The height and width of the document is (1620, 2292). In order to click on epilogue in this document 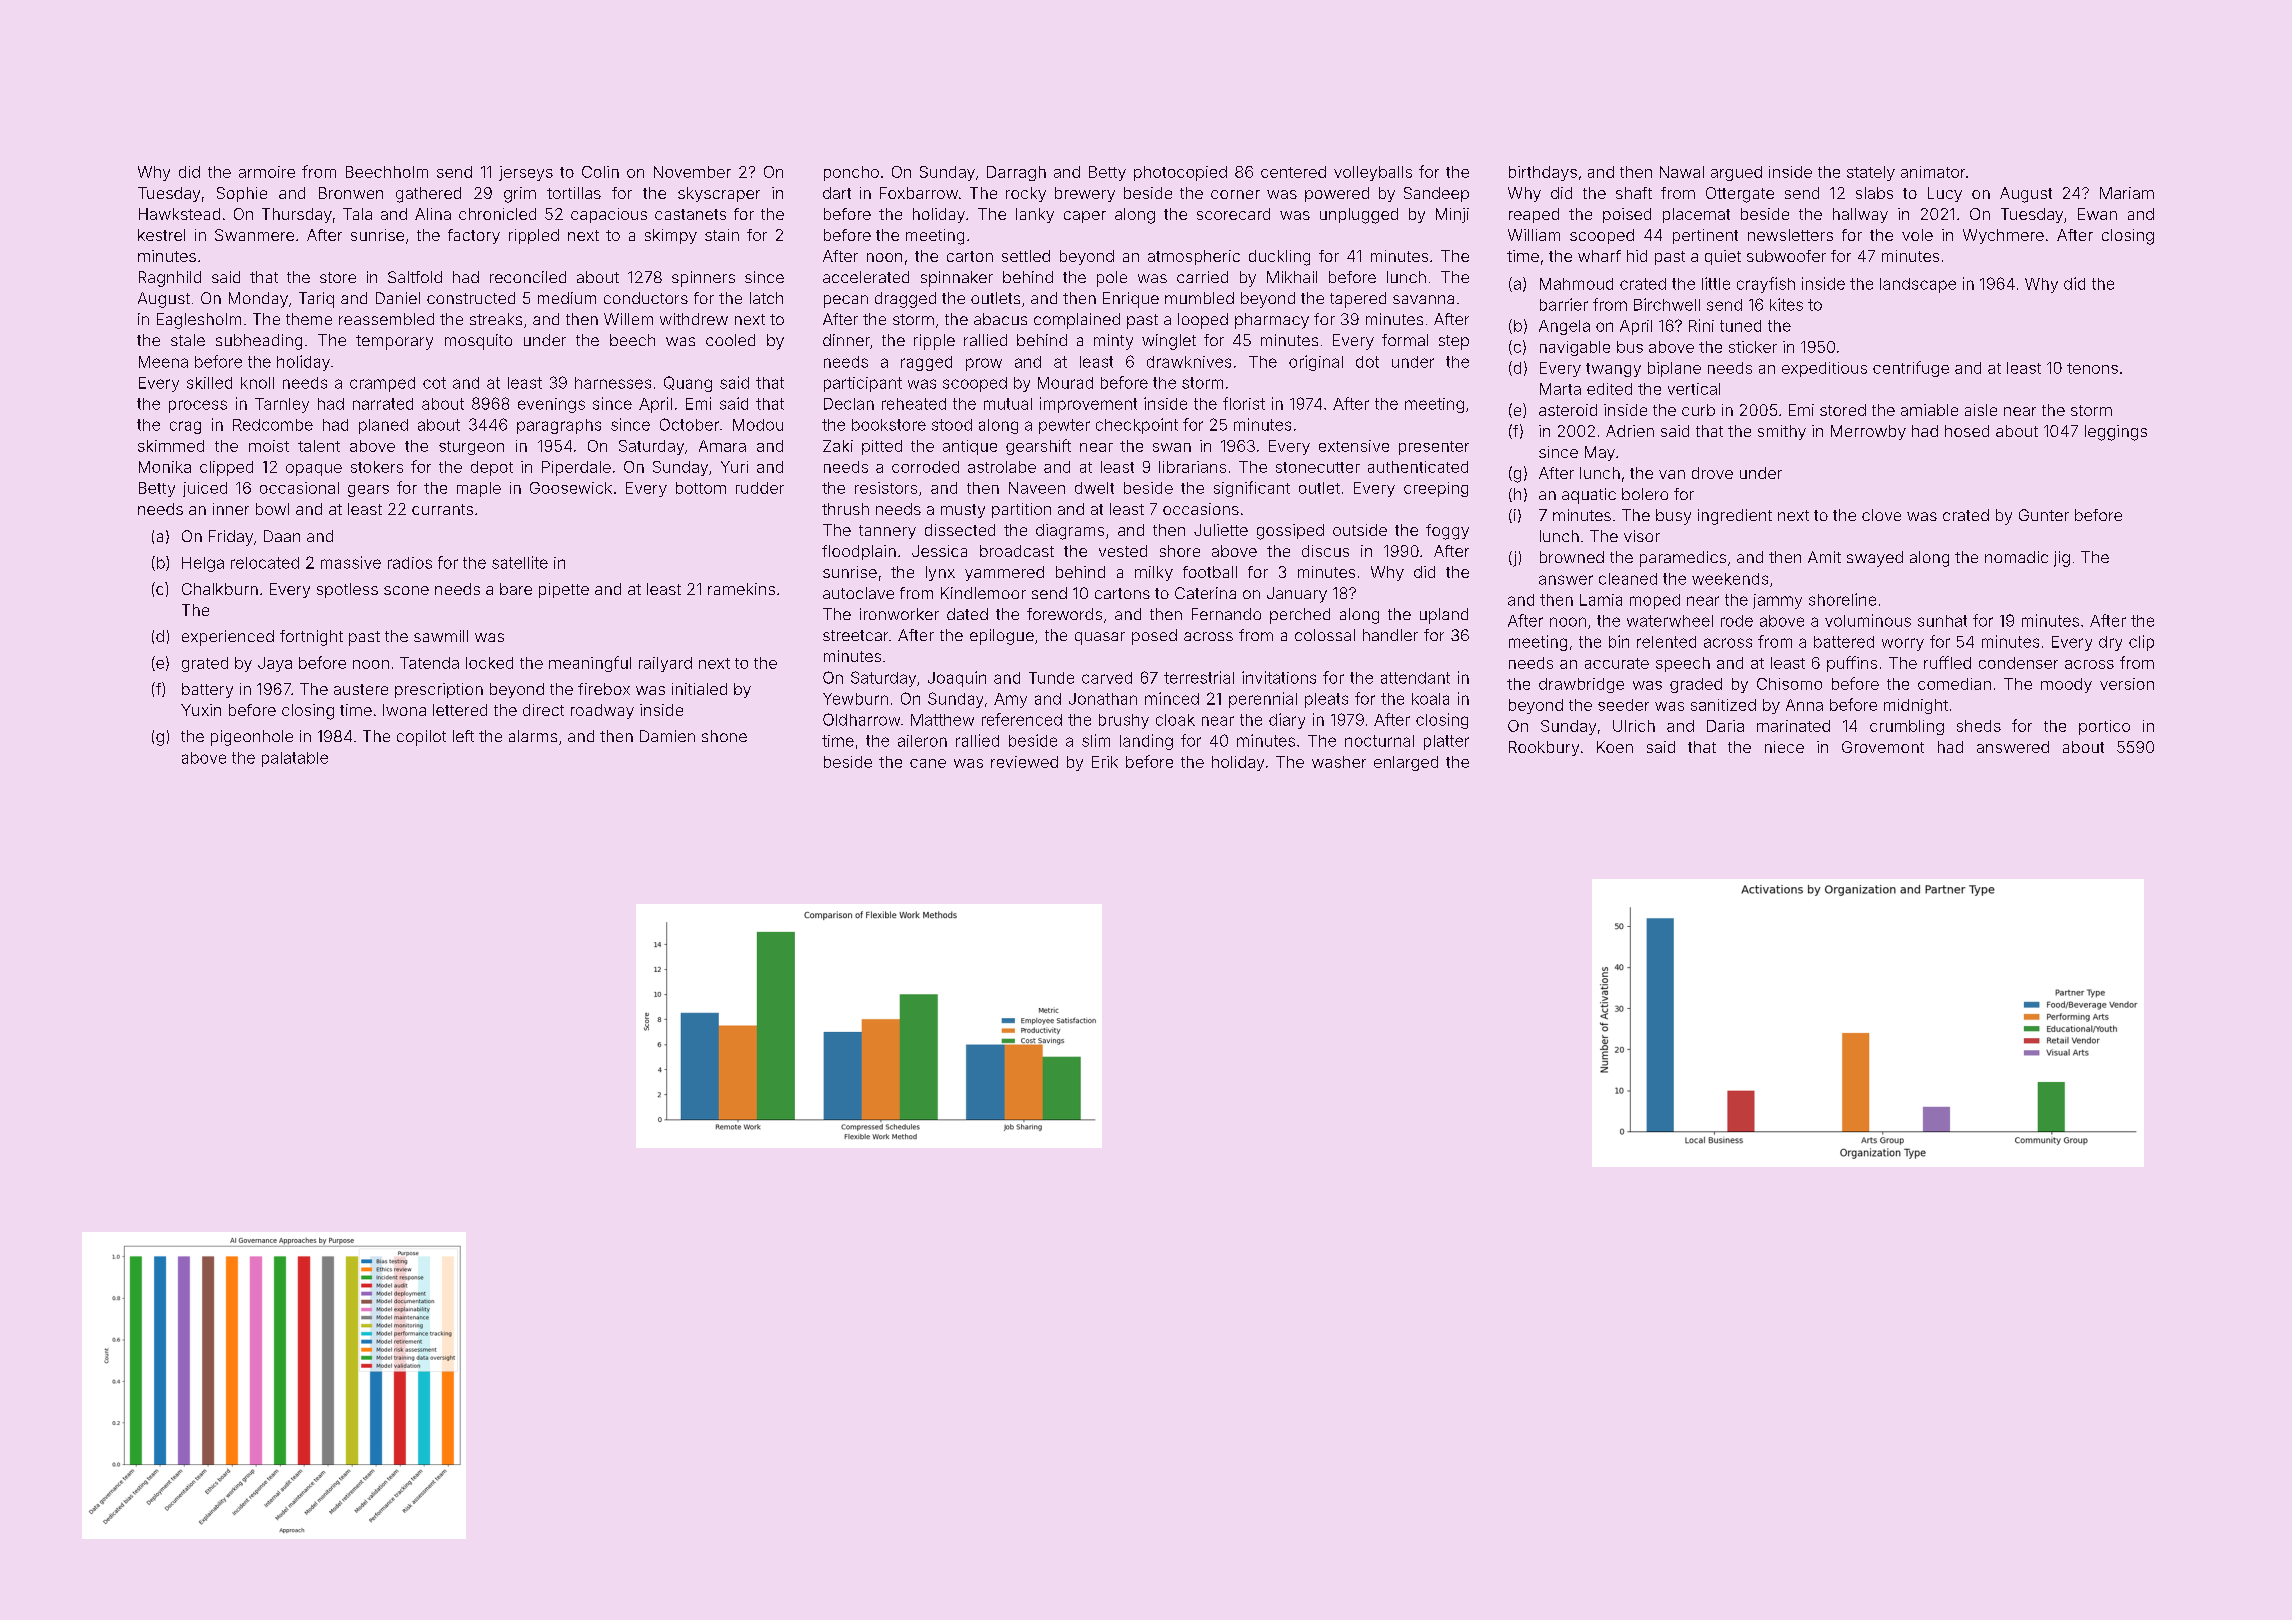, I will do `click(1002, 637)`.
